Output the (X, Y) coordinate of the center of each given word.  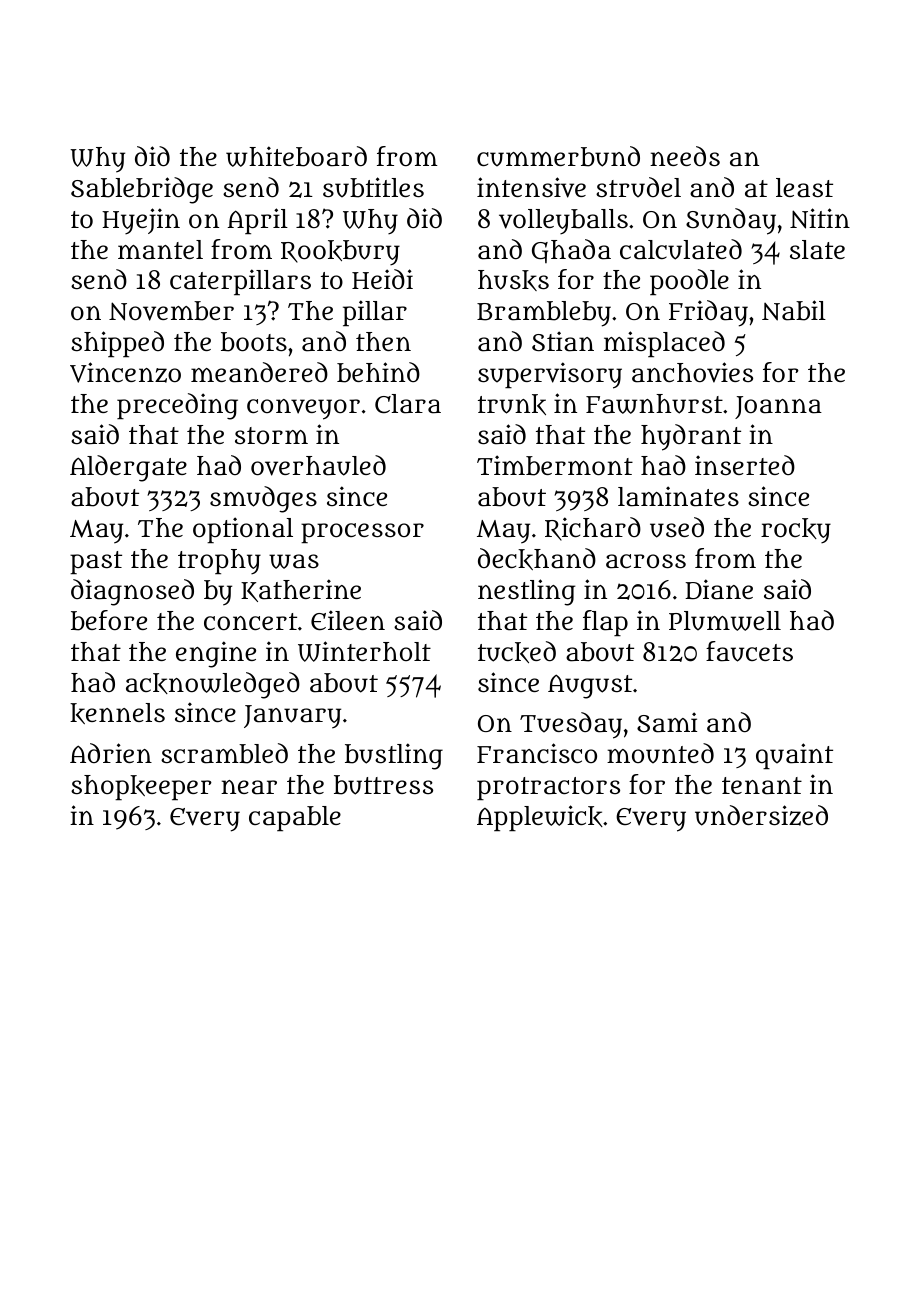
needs (685, 156)
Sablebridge (142, 190)
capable (295, 818)
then (383, 341)
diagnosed (132, 592)
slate (817, 250)
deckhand (537, 559)
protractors (548, 788)
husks (513, 280)
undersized (761, 815)
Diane (719, 589)
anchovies (692, 372)
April (258, 221)
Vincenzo (125, 372)
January (292, 717)
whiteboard (296, 156)
